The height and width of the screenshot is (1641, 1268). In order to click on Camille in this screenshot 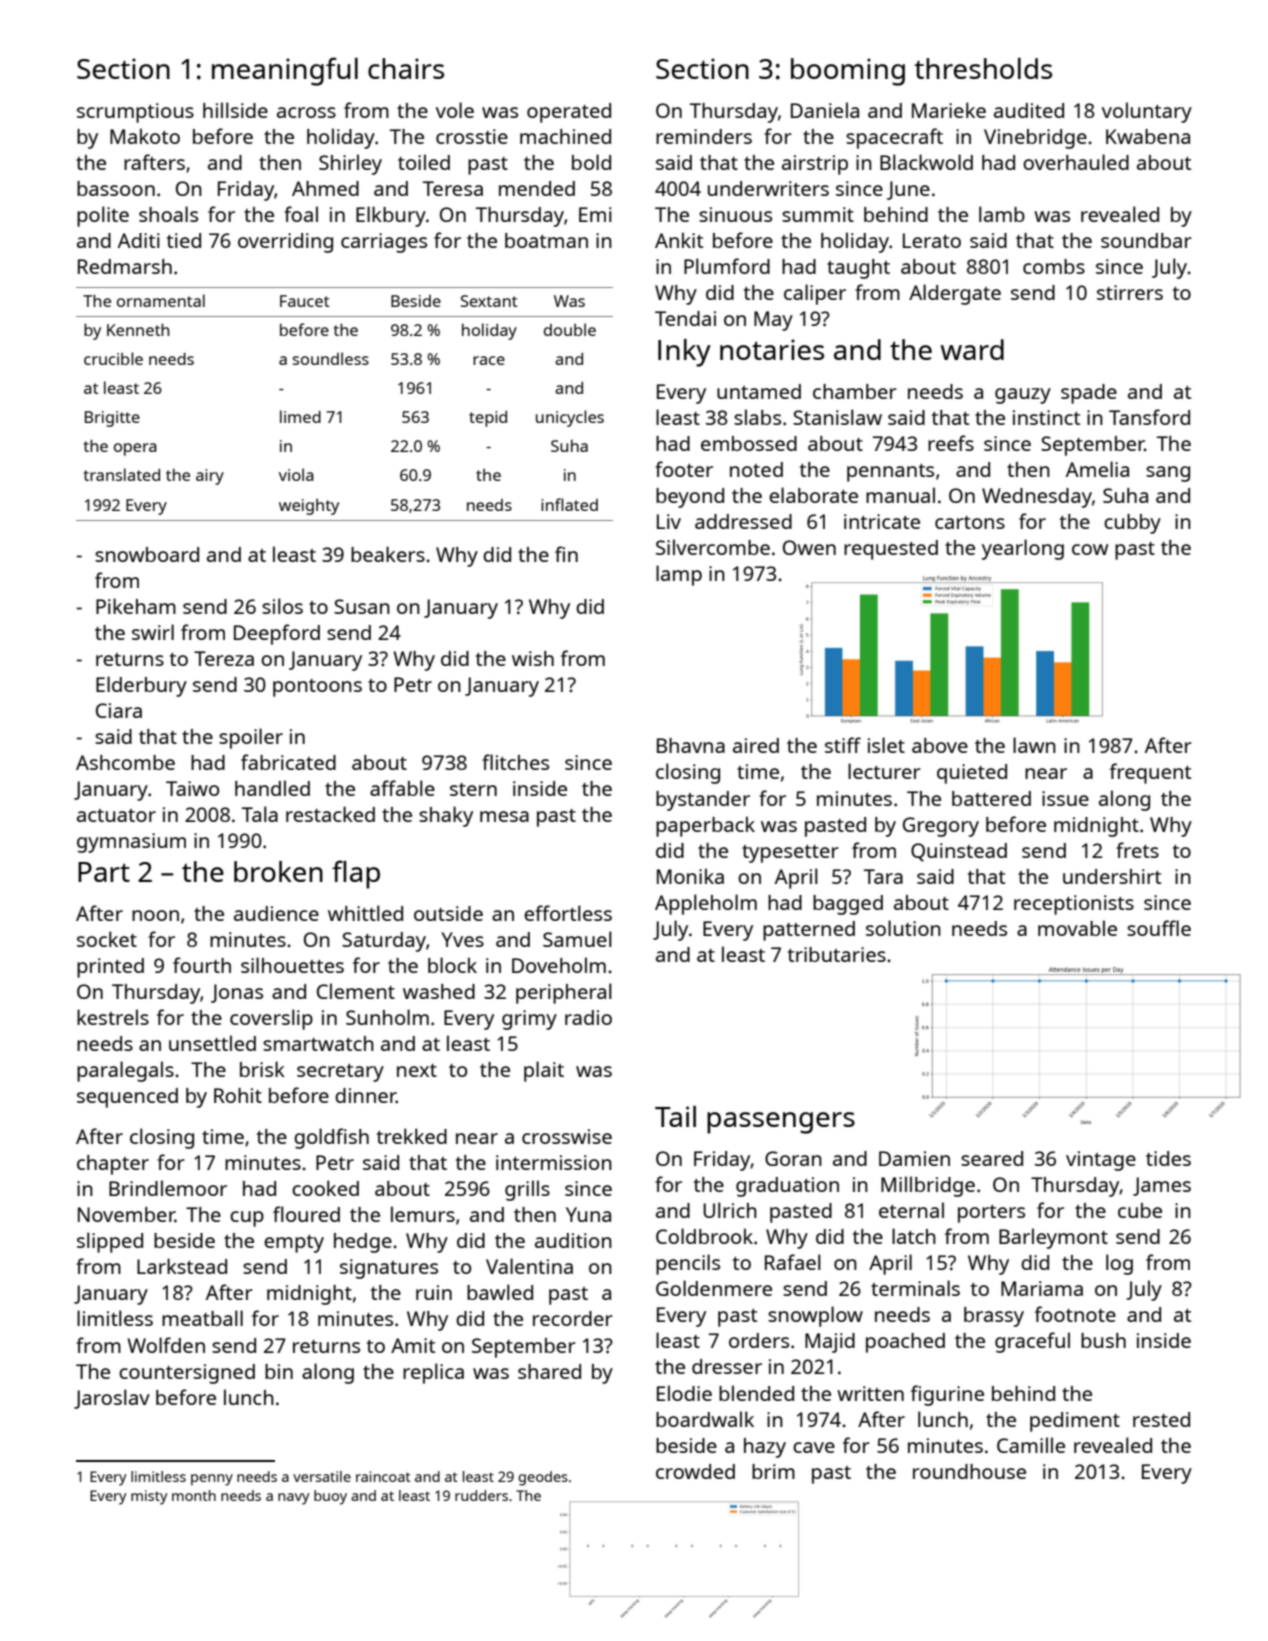, I will do `click(1031, 1445)`.
